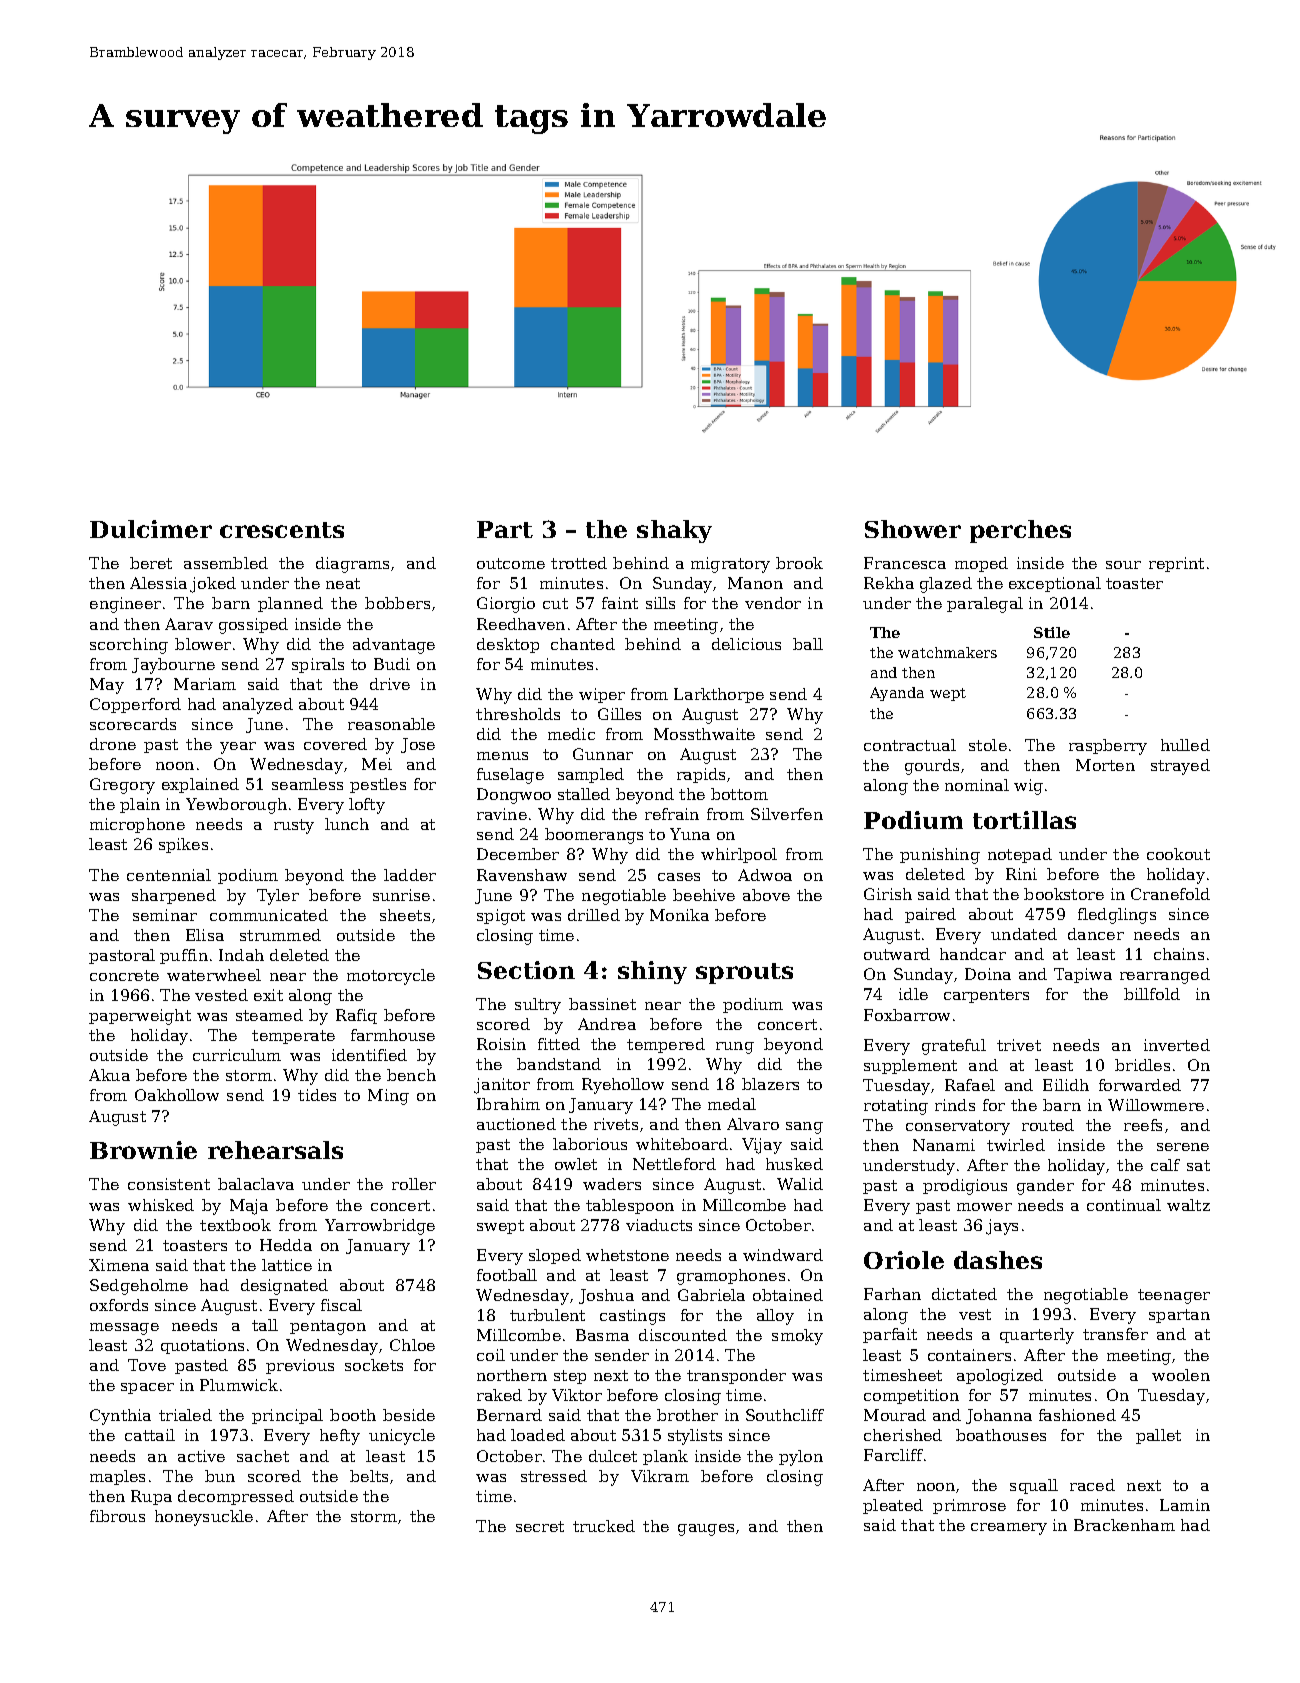  Describe the element at coordinates (579, 563) in the page. I see `trotted` at that location.
